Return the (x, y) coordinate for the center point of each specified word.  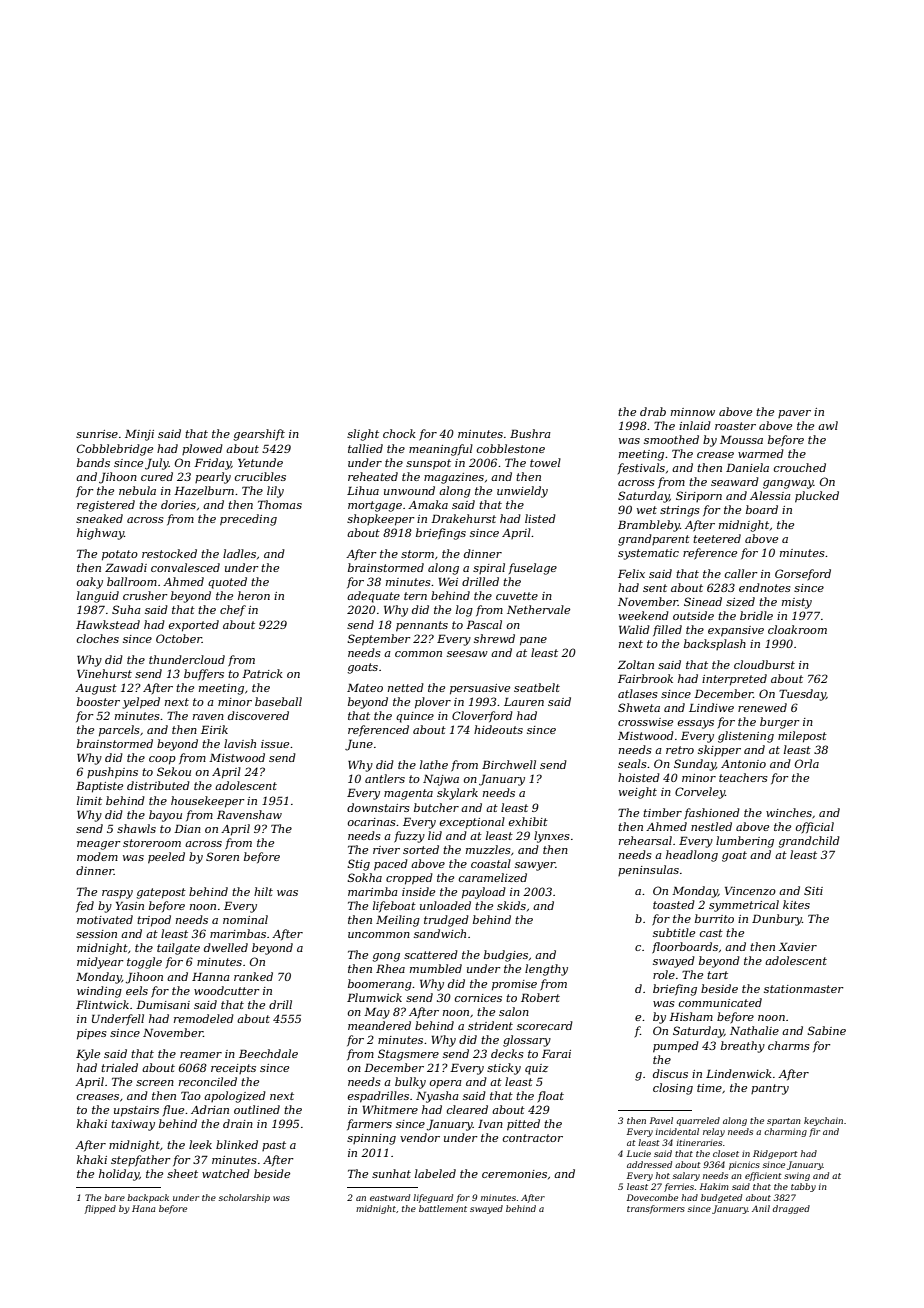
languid (98, 597)
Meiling (398, 921)
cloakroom (797, 629)
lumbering (745, 842)
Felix (631, 573)
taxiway (133, 1125)
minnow (693, 412)
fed (85, 906)
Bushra (530, 433)
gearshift (259, 435)
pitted (523, 1125)
